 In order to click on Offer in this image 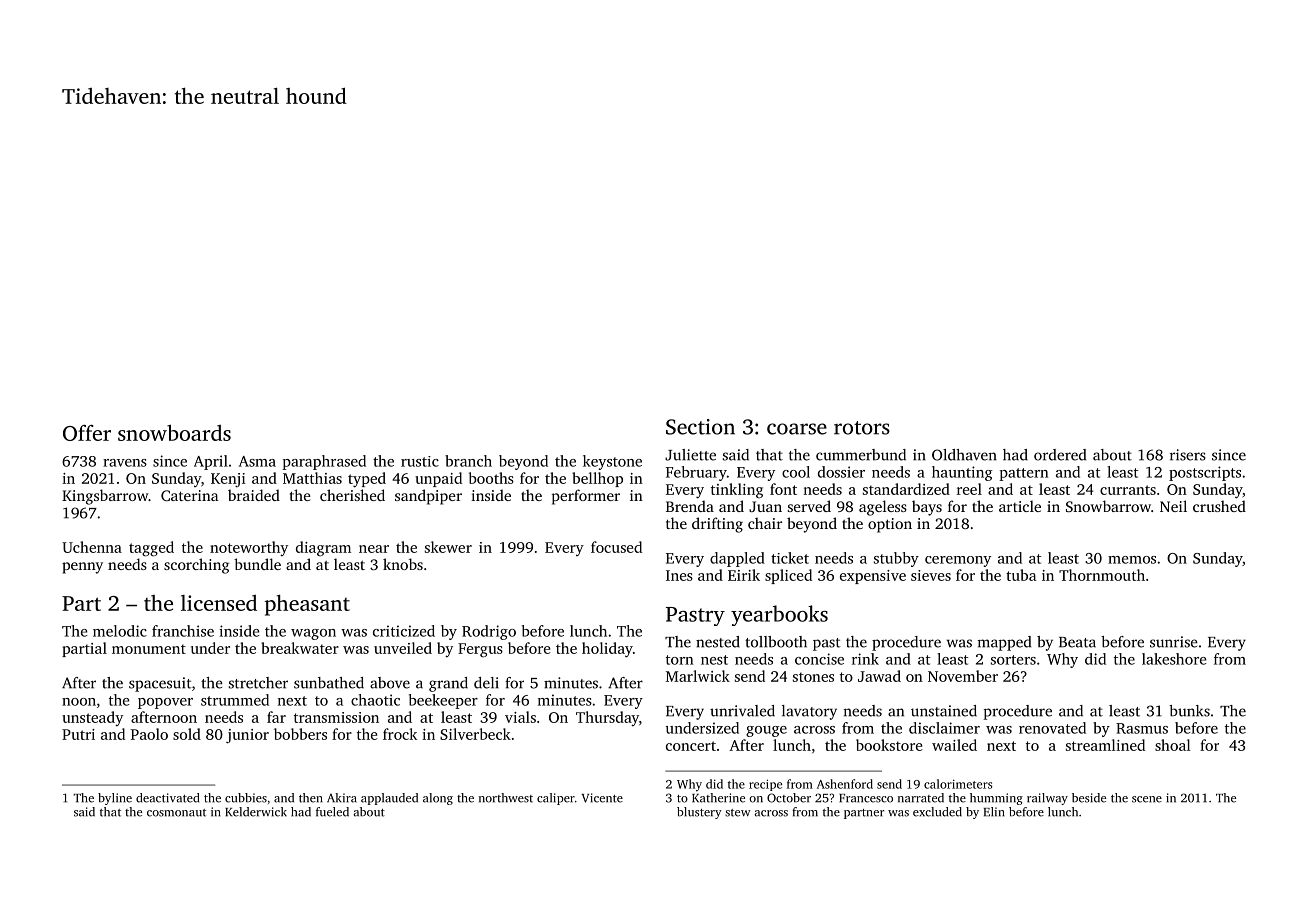, I will do `click(87, 433)`.
